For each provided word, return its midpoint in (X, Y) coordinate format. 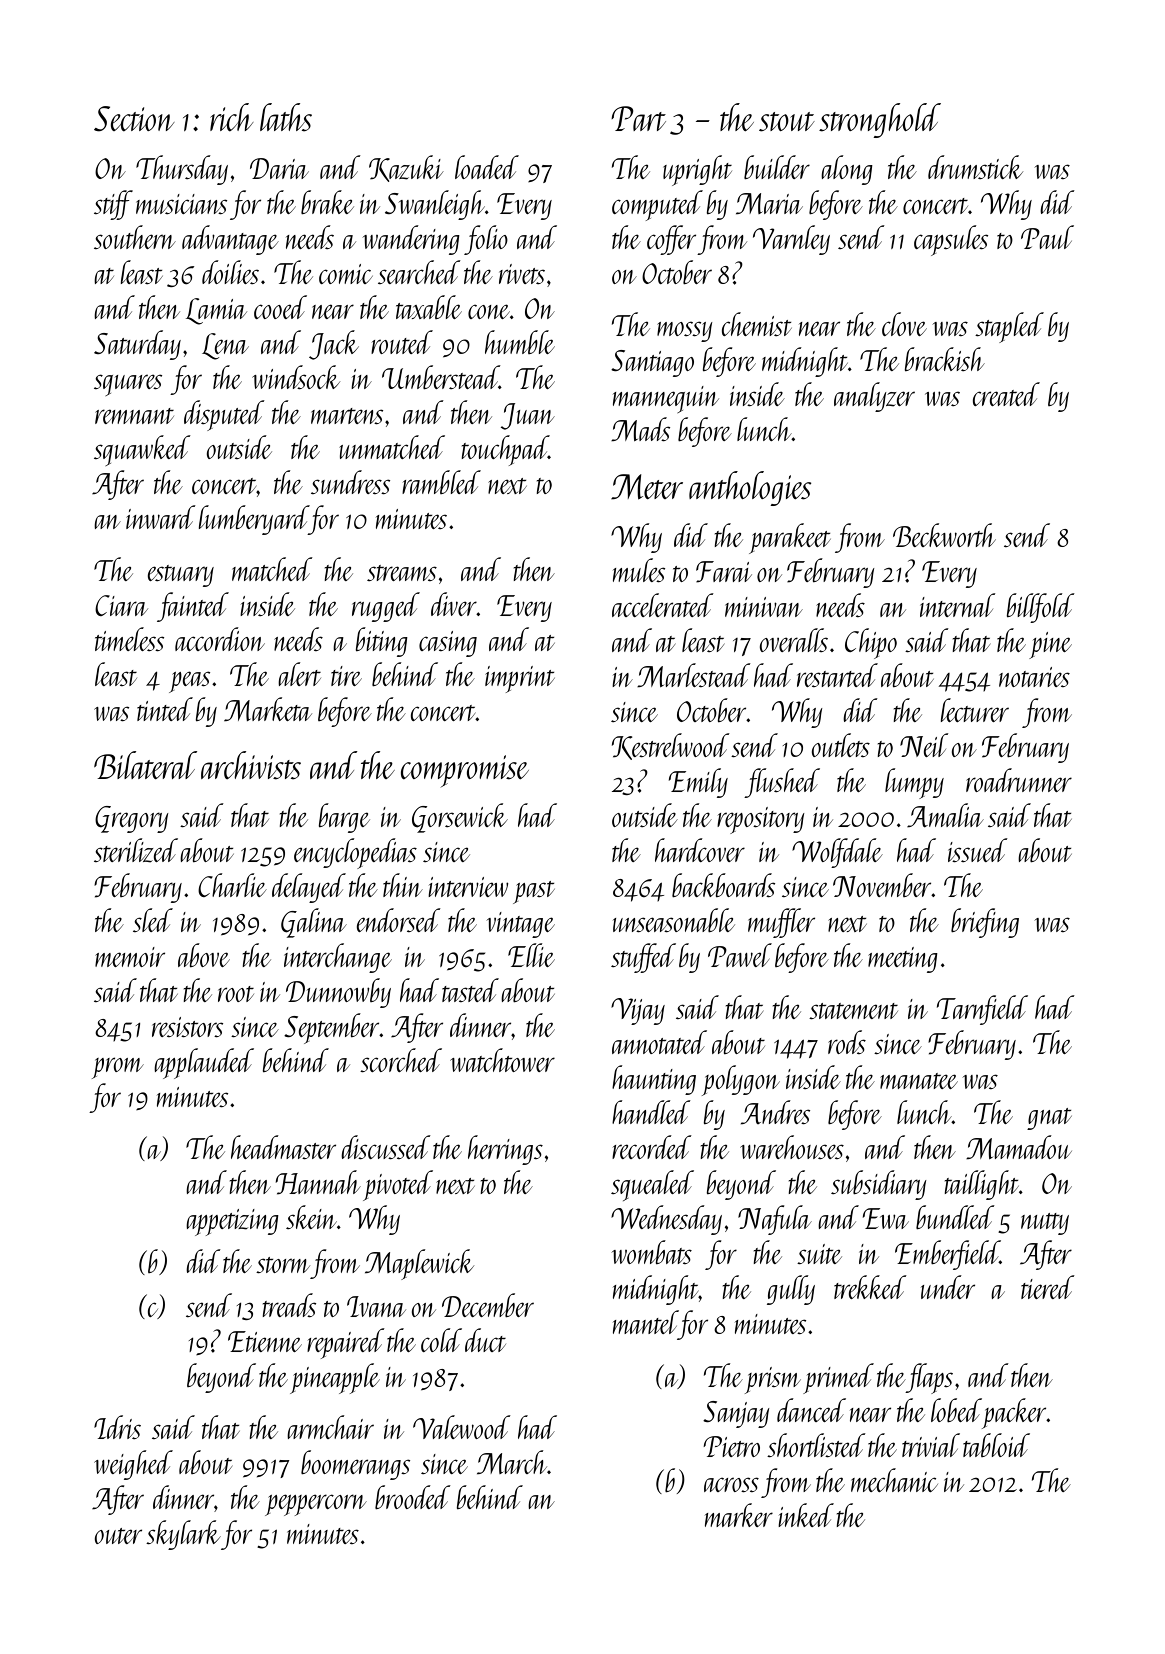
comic (346, 274)
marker (739, 1515)
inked (806, 1515)
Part (638, 118)
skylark (183, 1535)
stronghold (880, 120)
